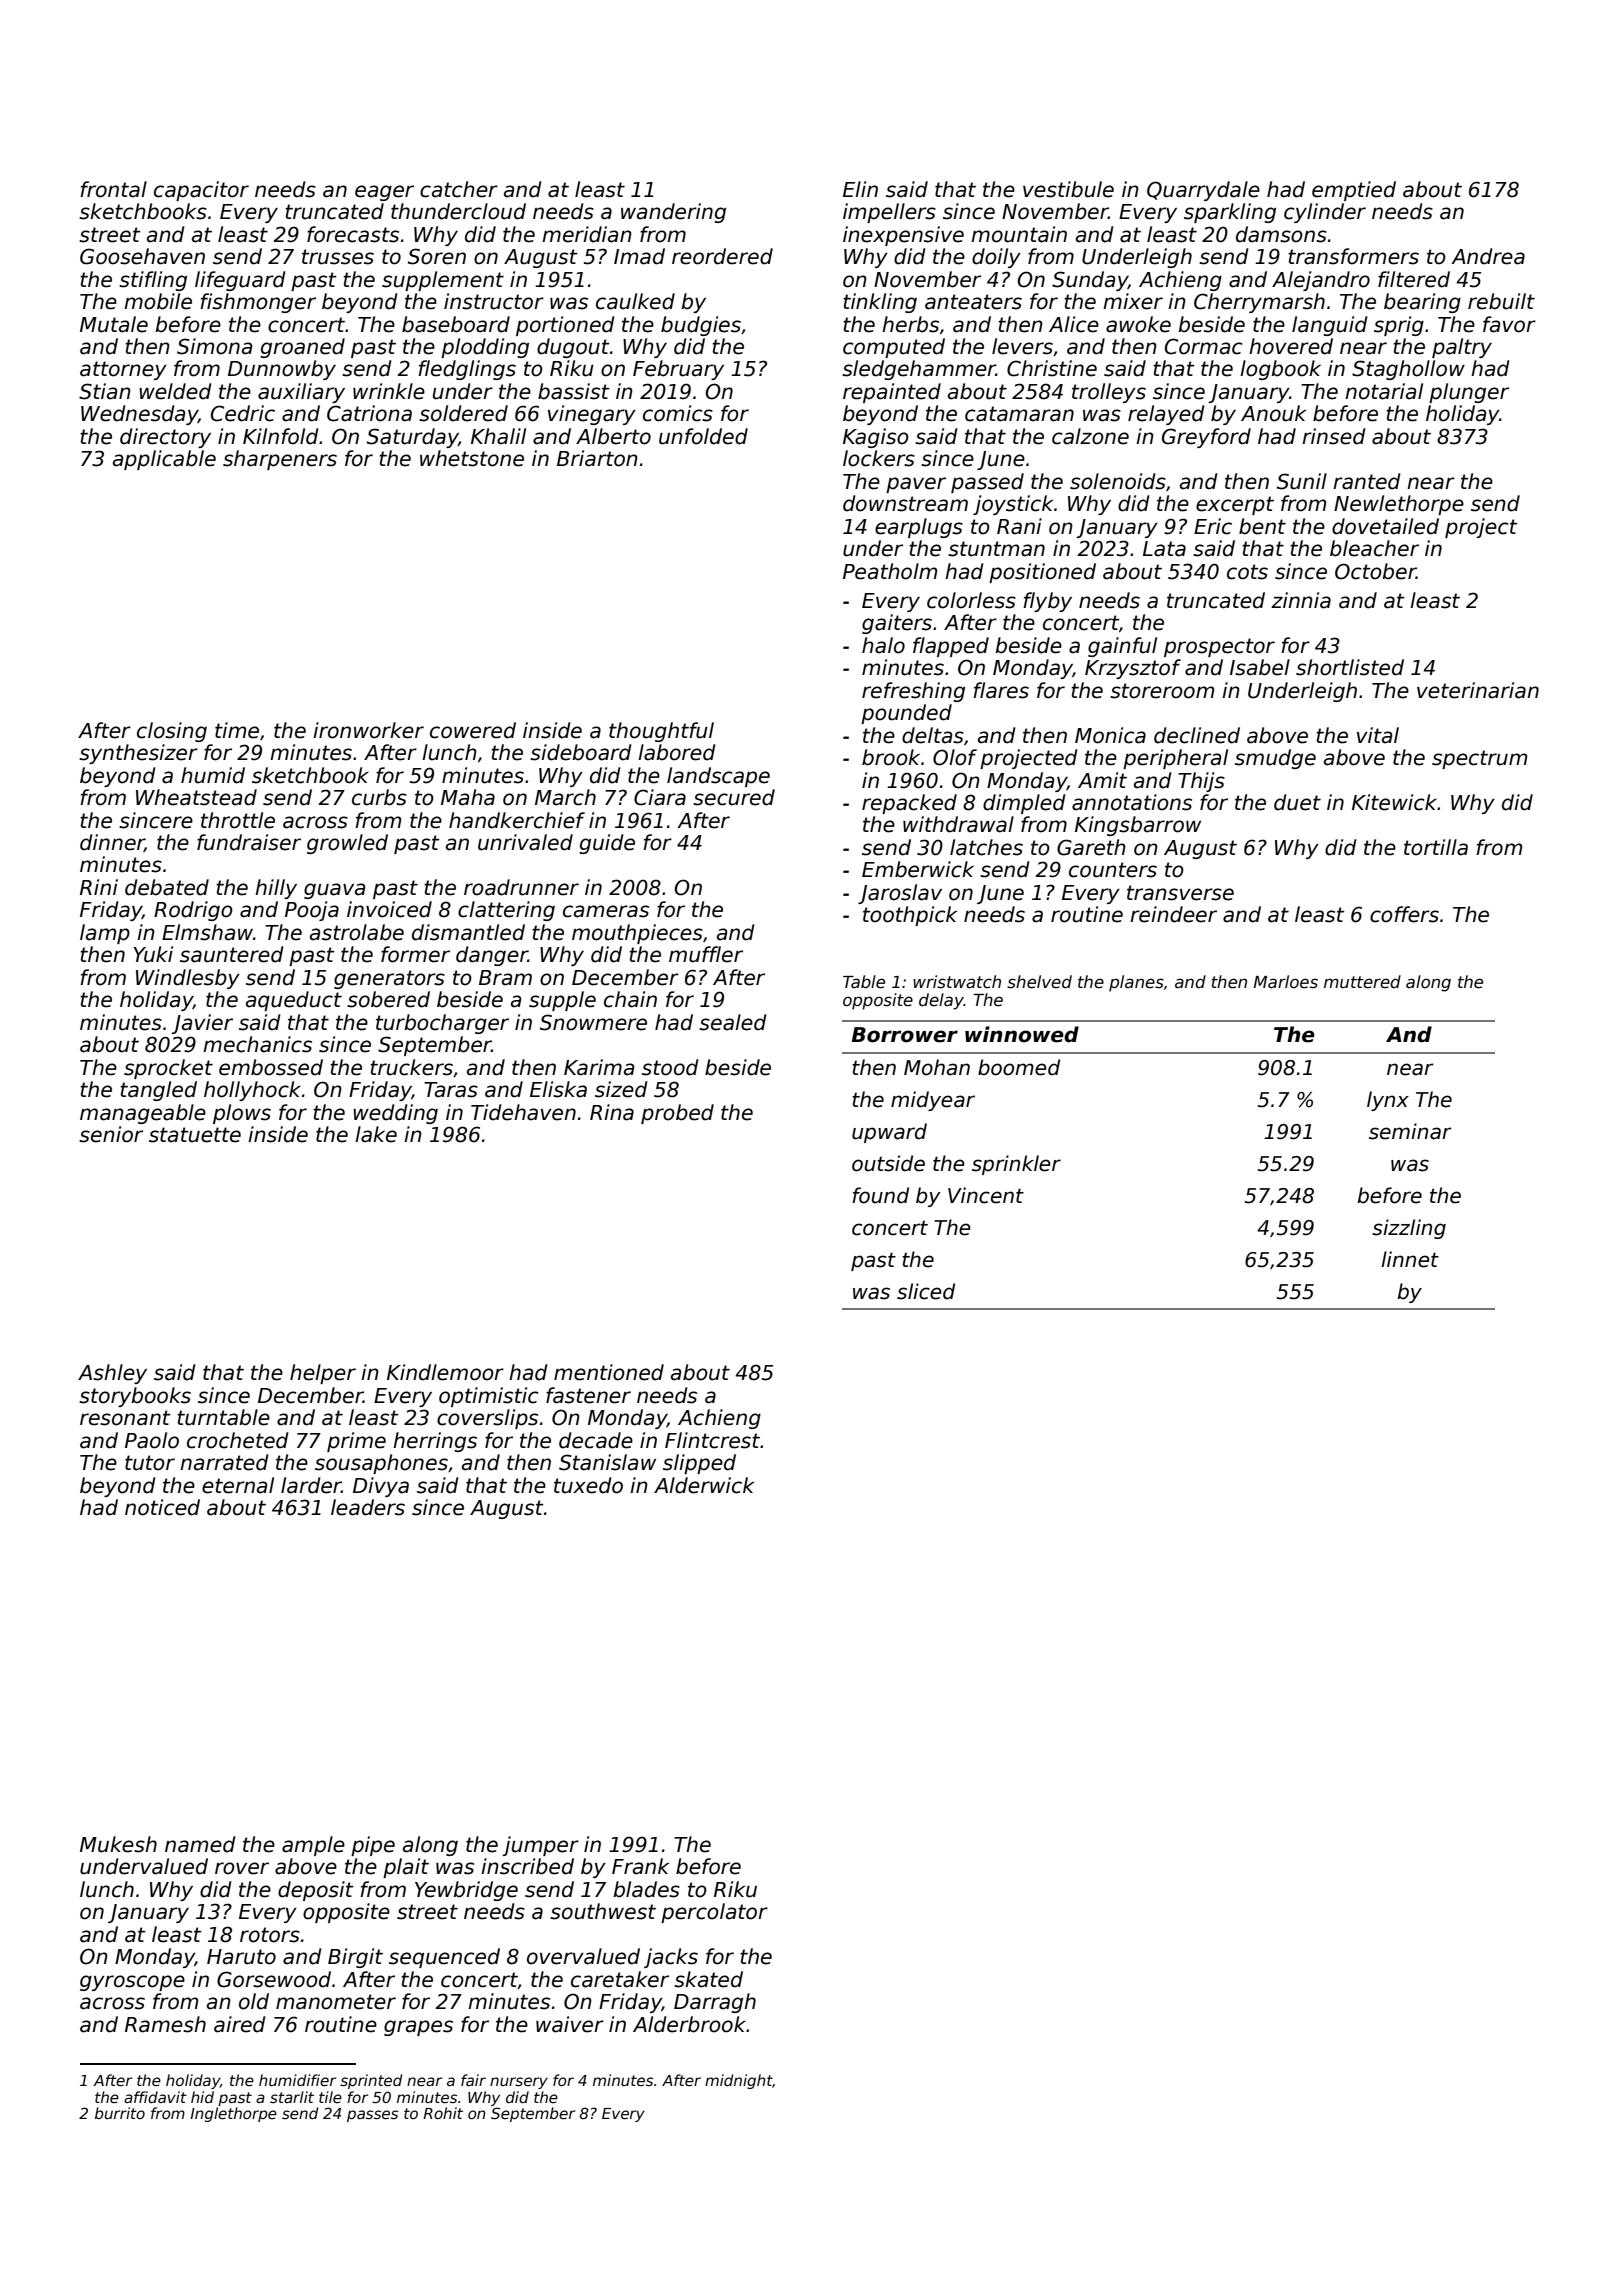  What do you see at coordinates (233, 2114) in the screenshot?
I see `Inglethorpe` at bounding box center [233, 2114].
